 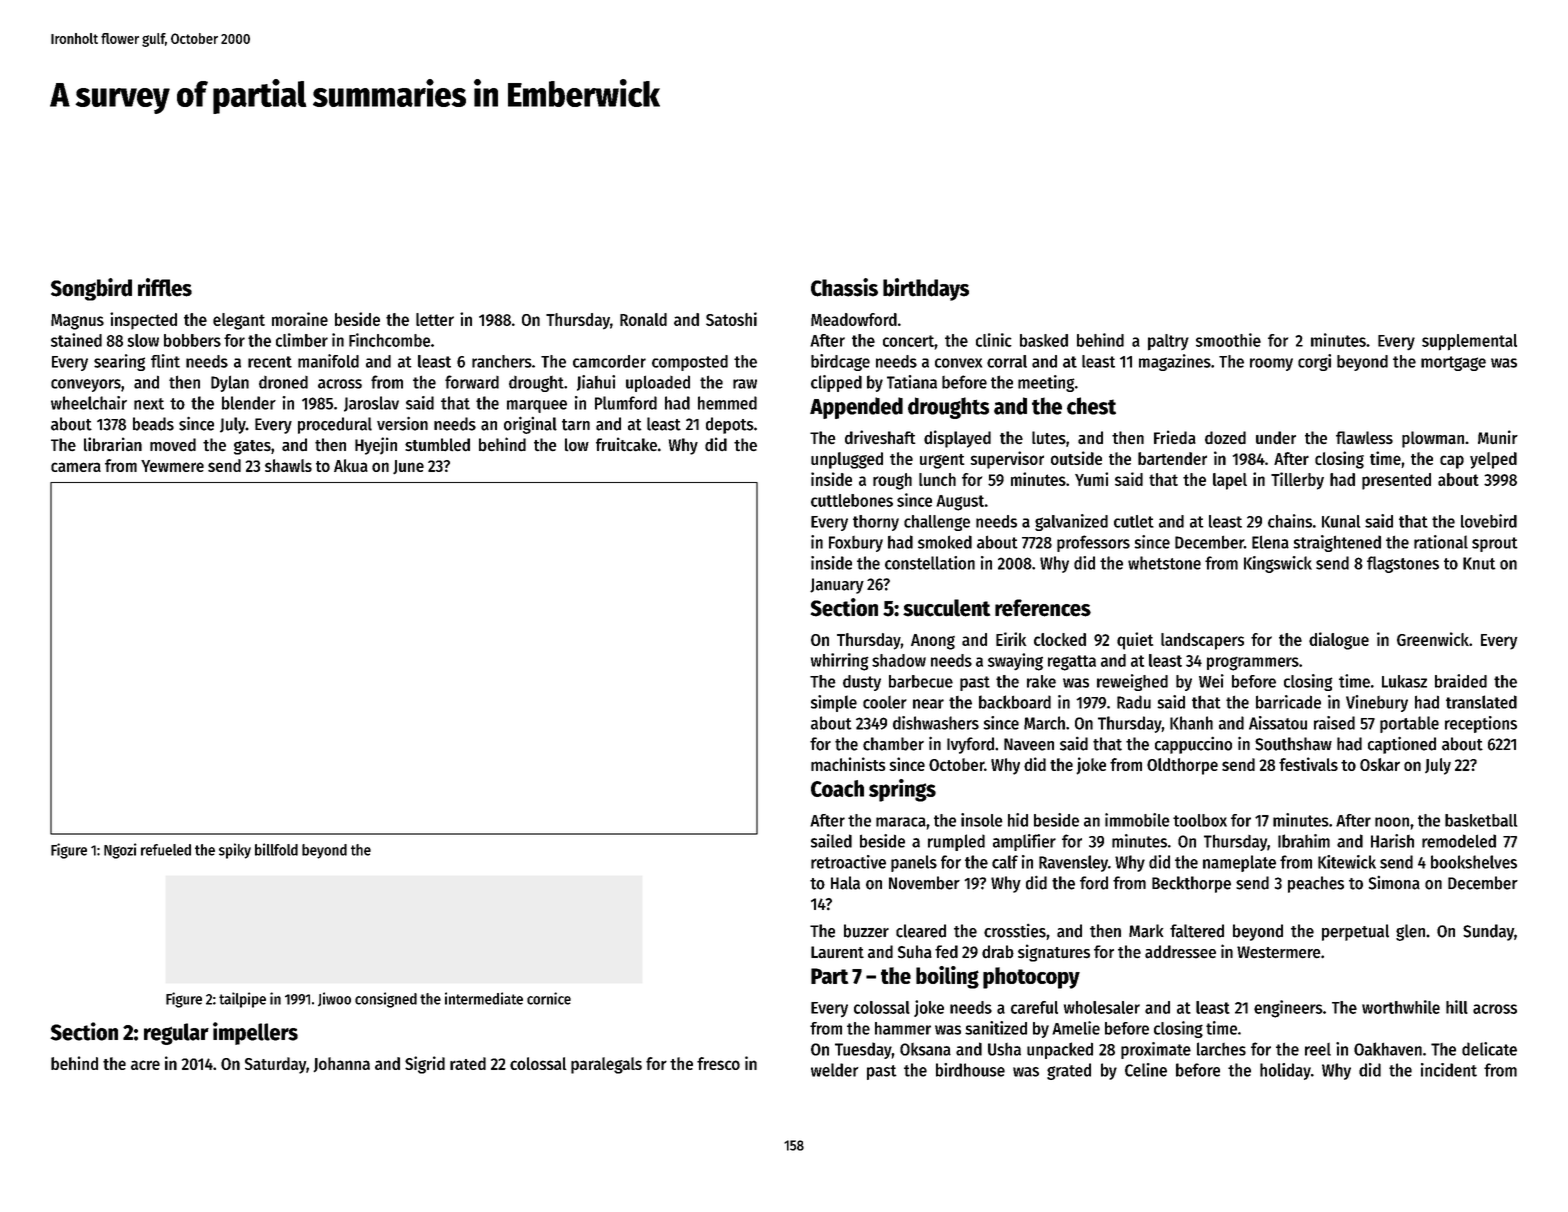 I want to click on plowman, so click(x=1433, y=439).
